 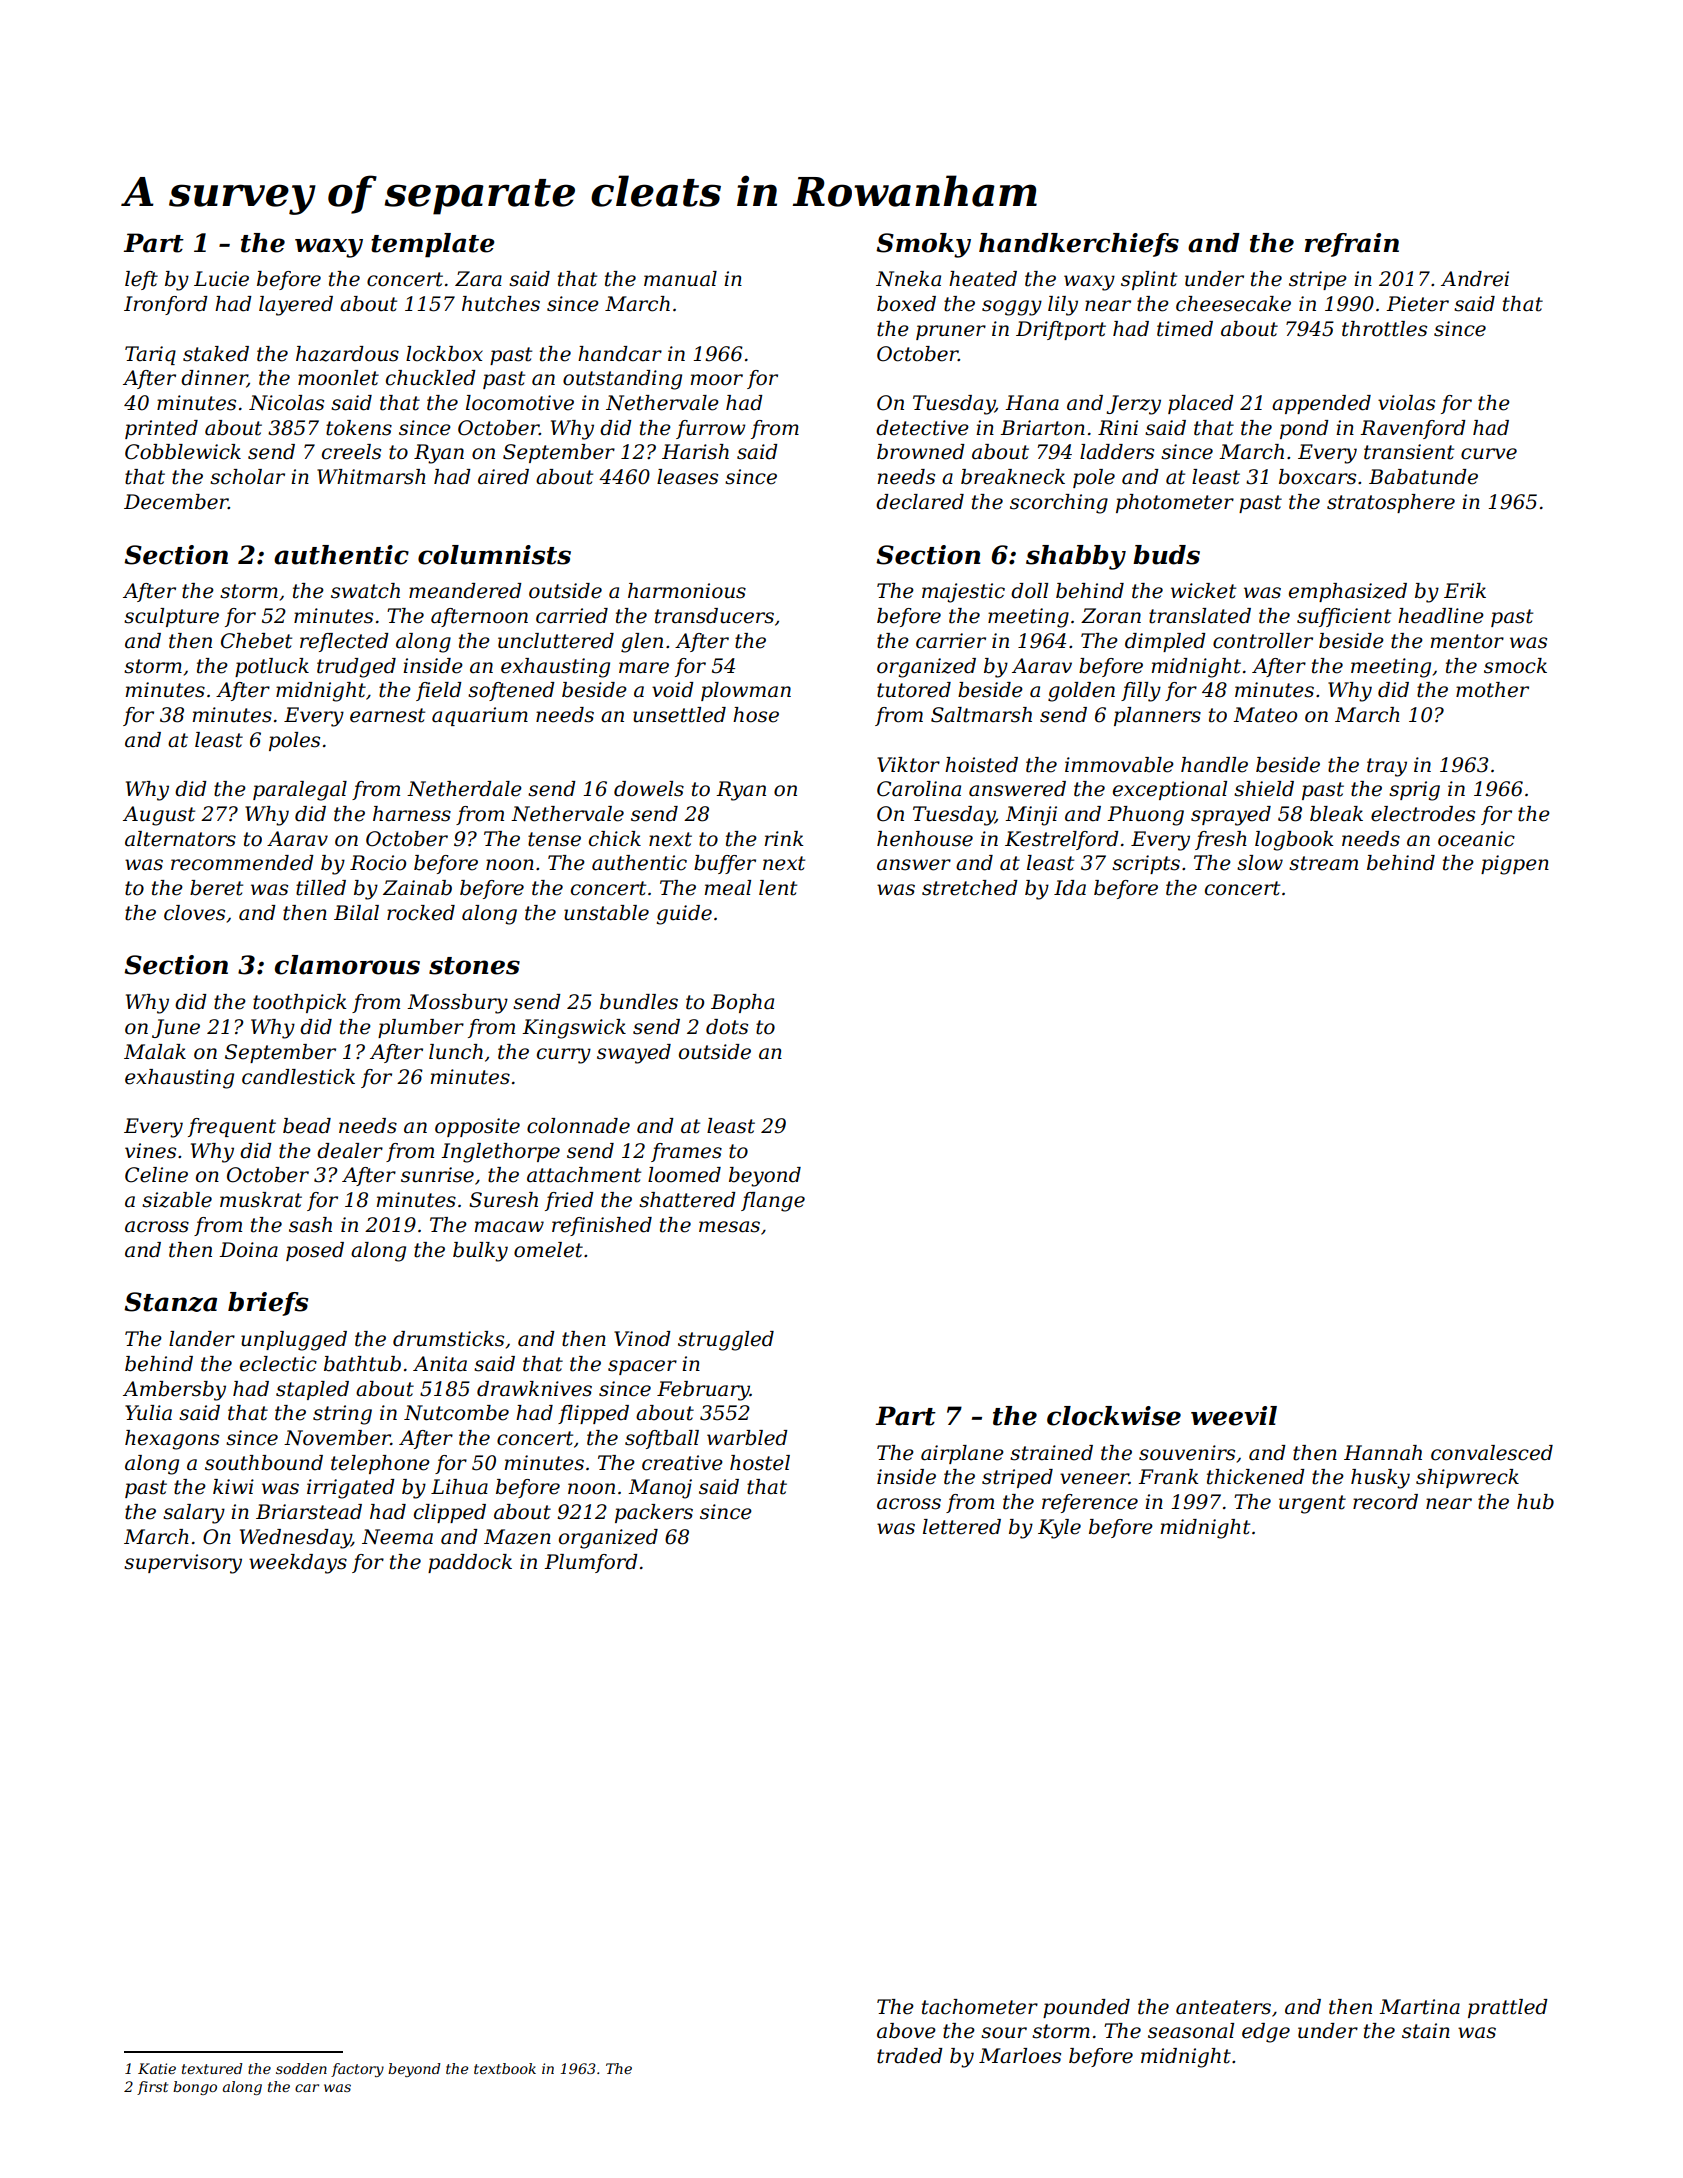 I want to click on Nicolas, so click(x=286, y=403).
